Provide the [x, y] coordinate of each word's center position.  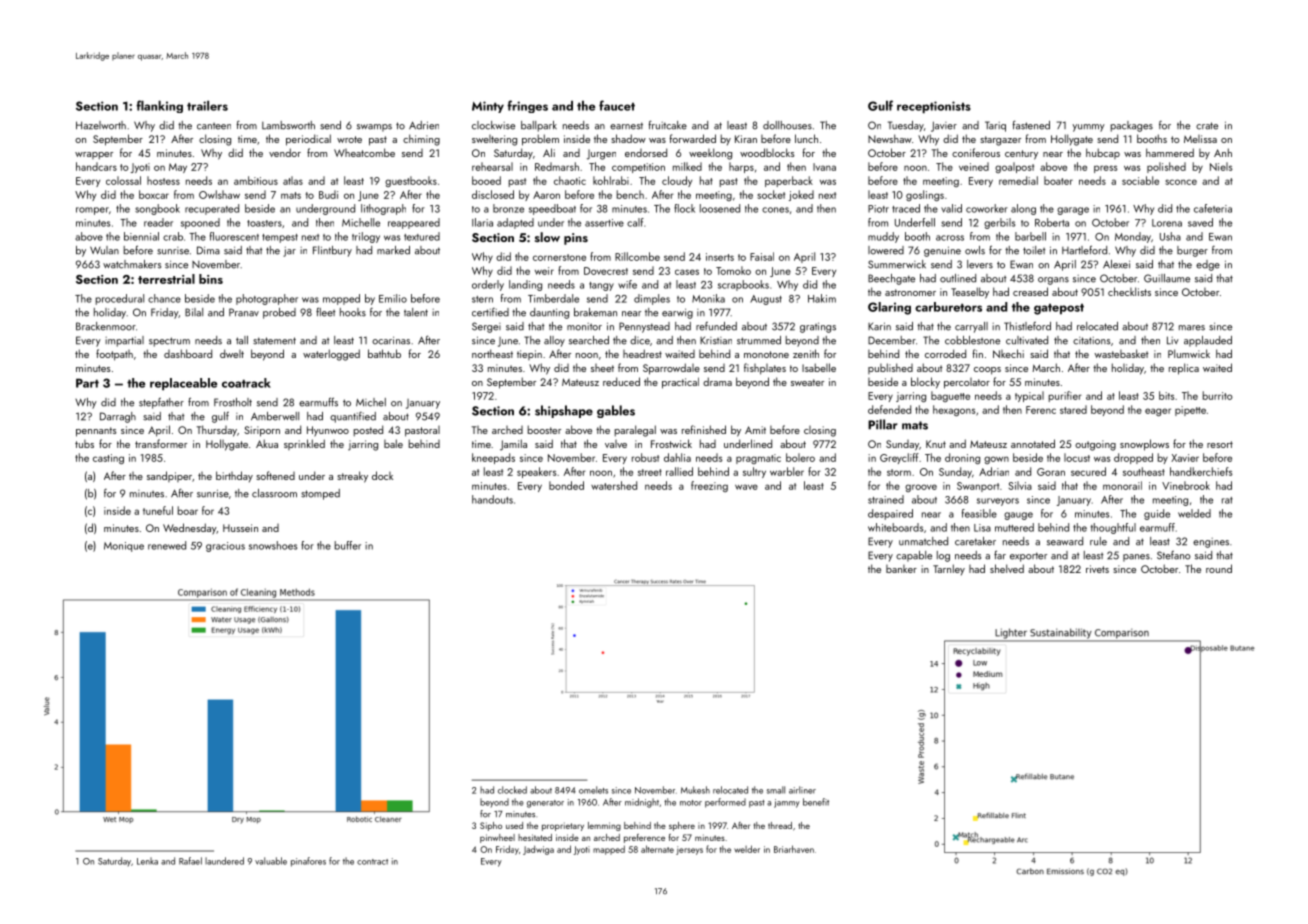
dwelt [232, 353]
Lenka [147, 861]
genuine [942, 251]
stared [1073, 409]
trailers [207, 105]
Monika [708, 298]
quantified [353, 417]
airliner [802, 790]
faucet [617, 105]
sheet [602, 368]
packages [1132, 126]
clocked [512, 790]
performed [725, 803]
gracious [225, 547]
